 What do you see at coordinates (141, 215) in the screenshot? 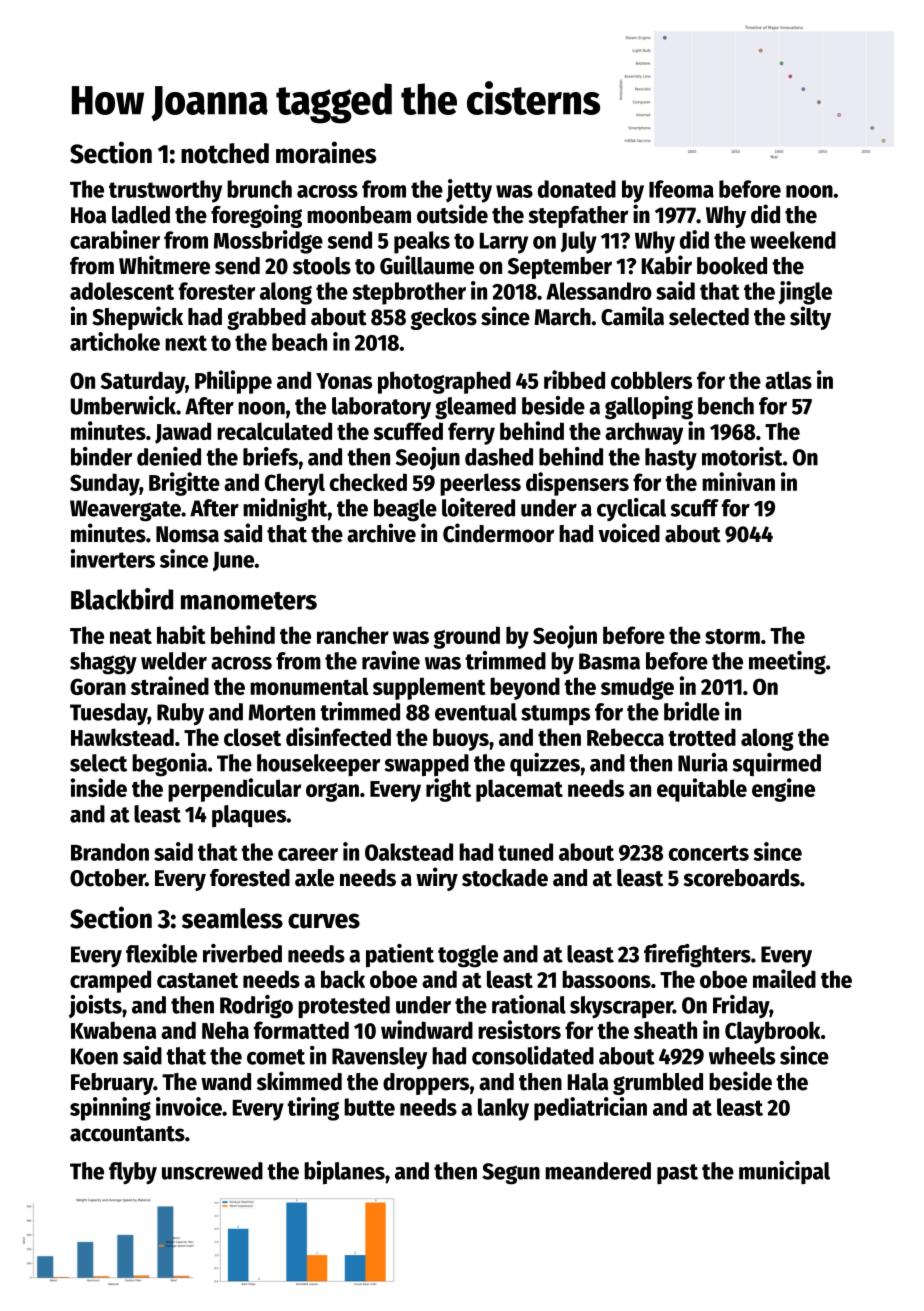
I see `ladled` at bounding box center [141, 215].
